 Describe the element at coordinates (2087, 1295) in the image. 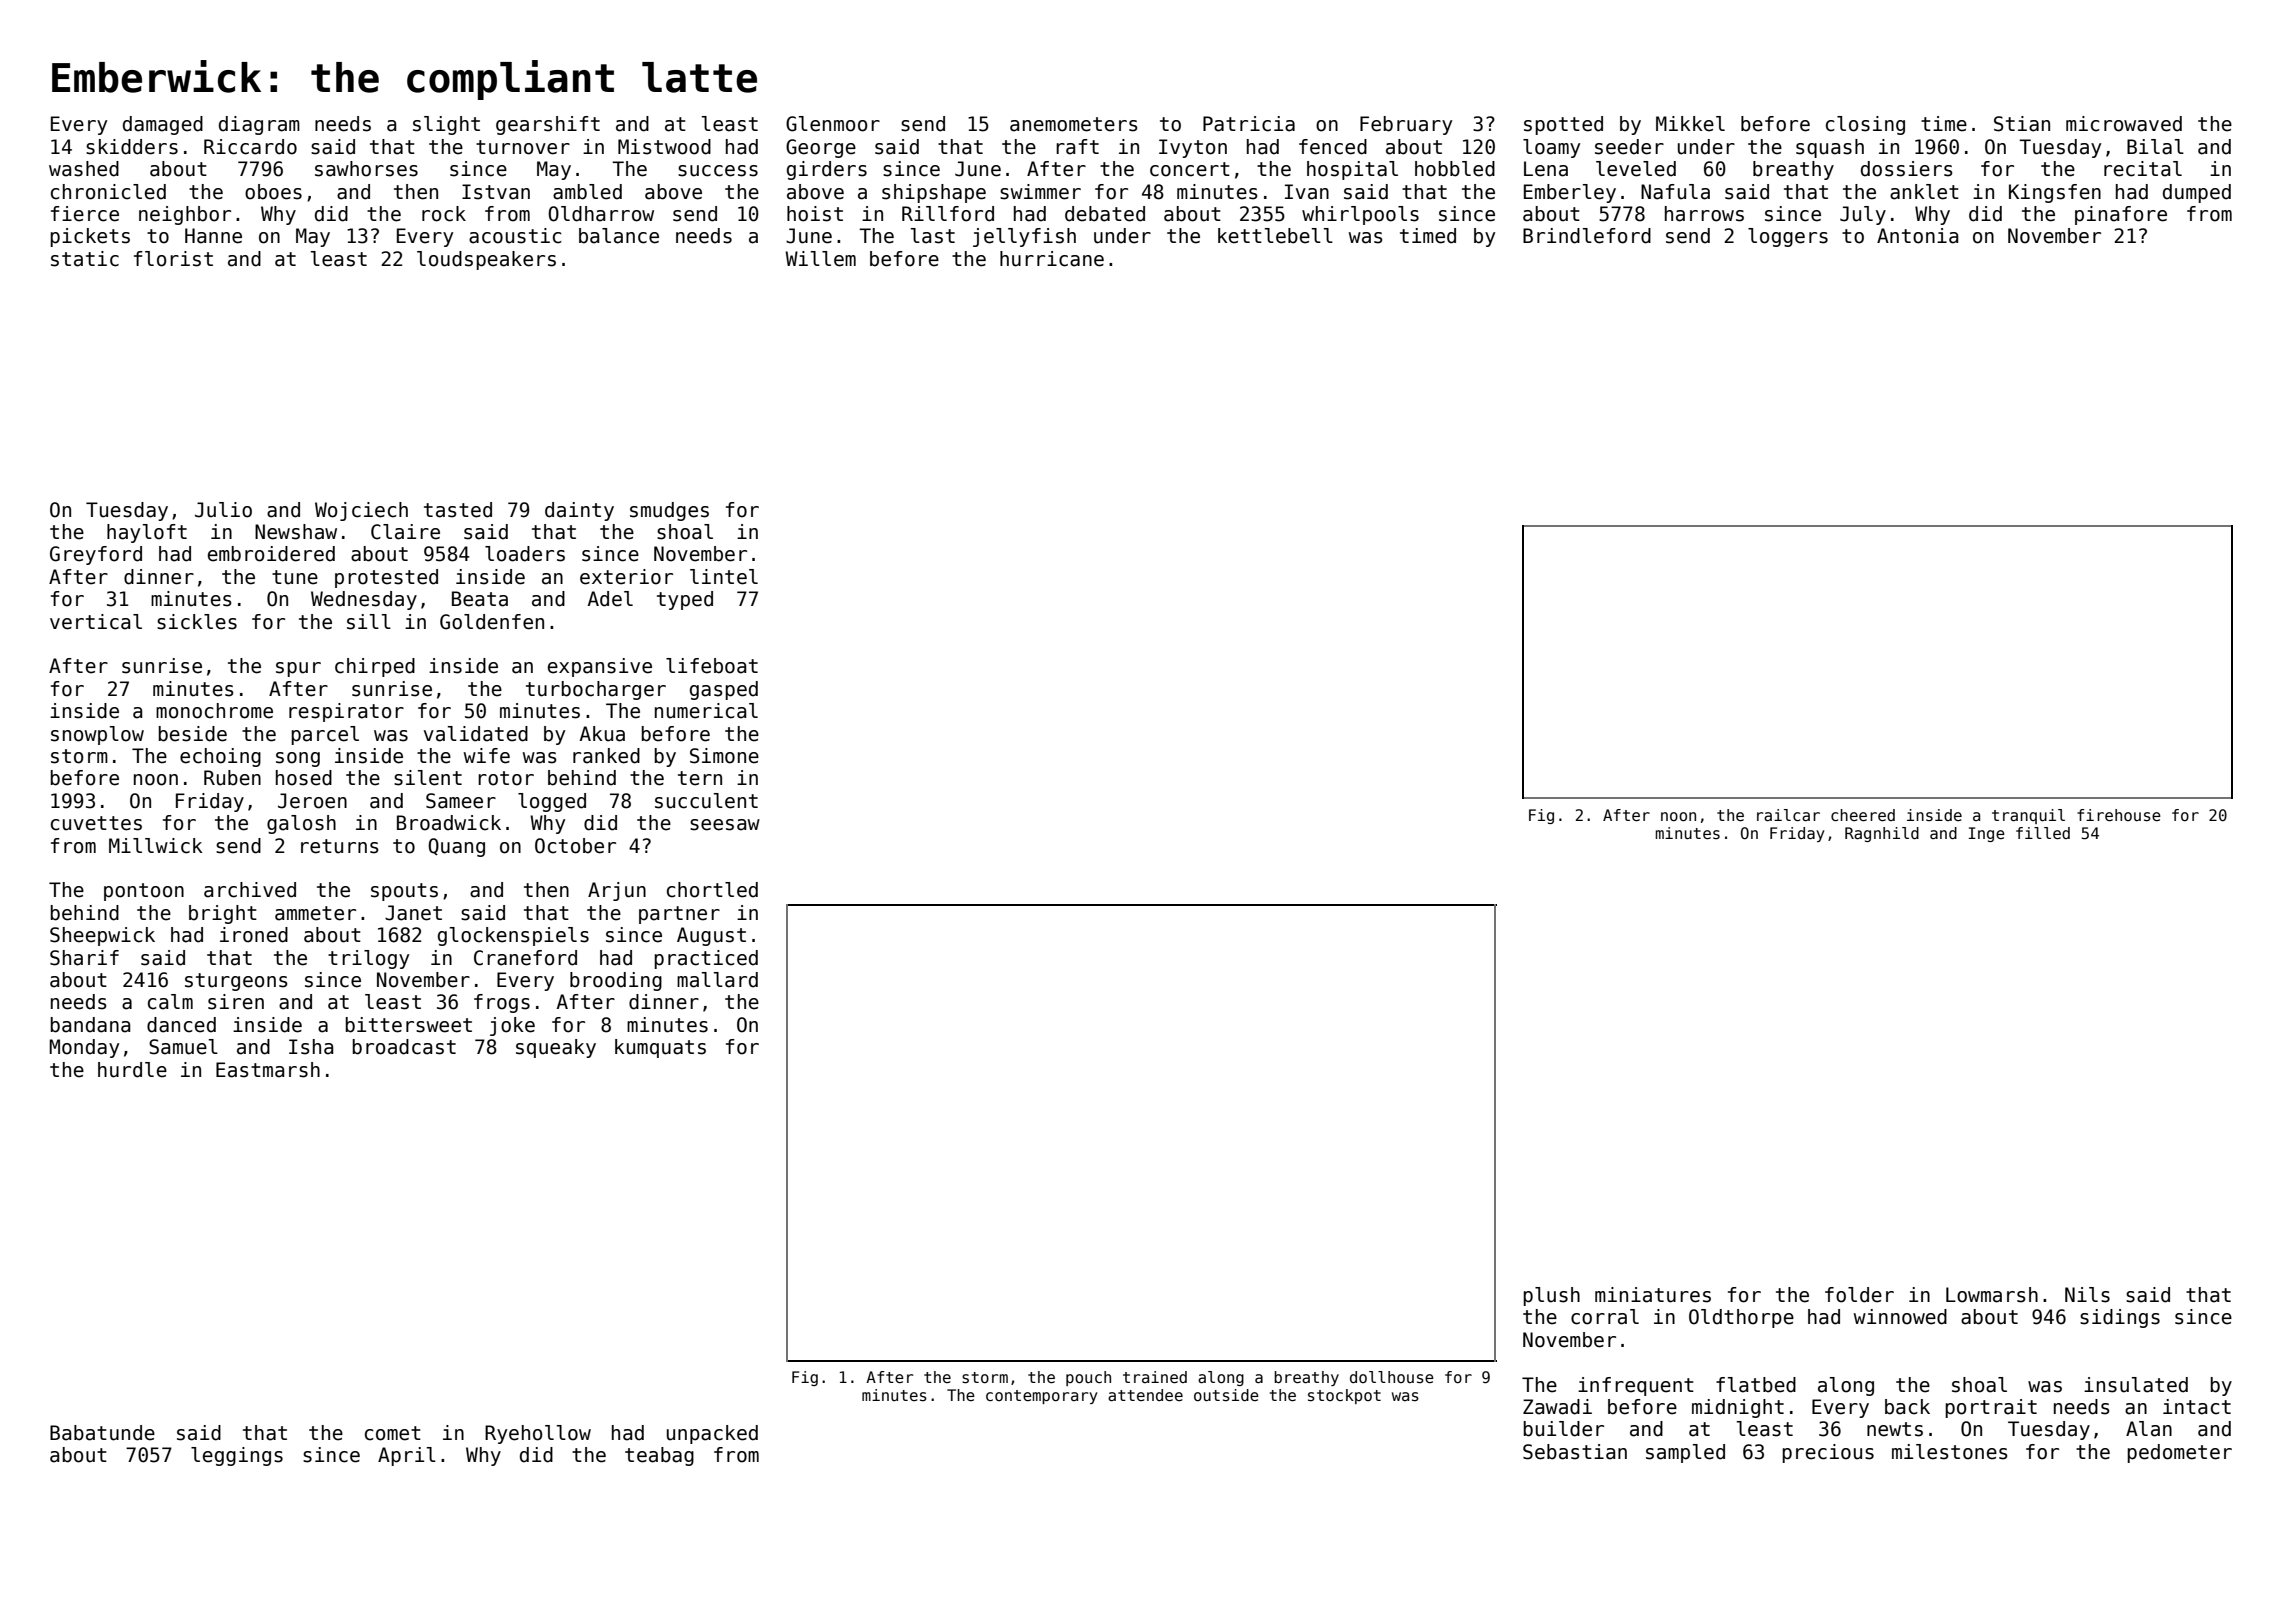

I see `Nils` at that location.
